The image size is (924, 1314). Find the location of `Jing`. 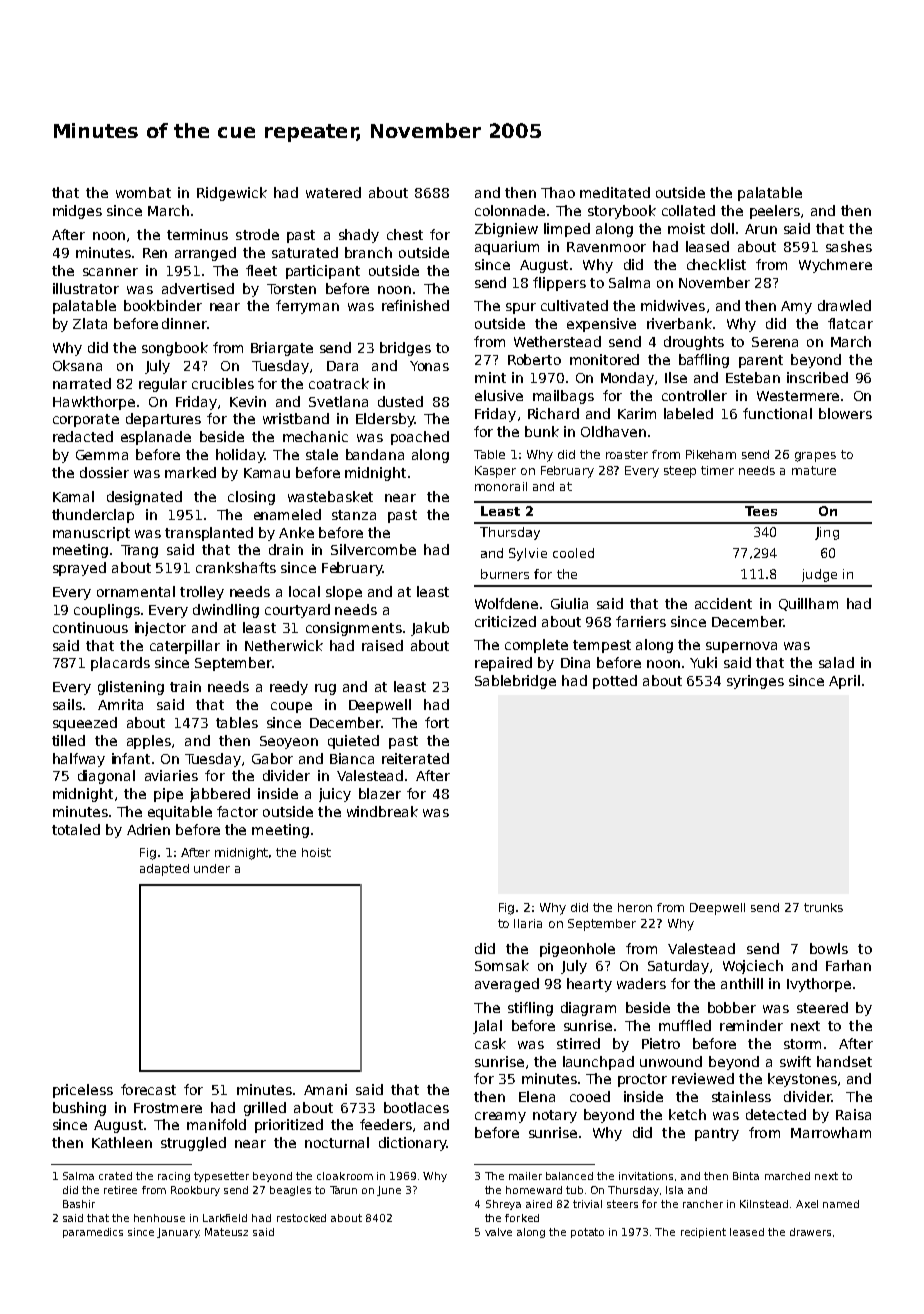

Jing is located at coordinates (827, 533).
